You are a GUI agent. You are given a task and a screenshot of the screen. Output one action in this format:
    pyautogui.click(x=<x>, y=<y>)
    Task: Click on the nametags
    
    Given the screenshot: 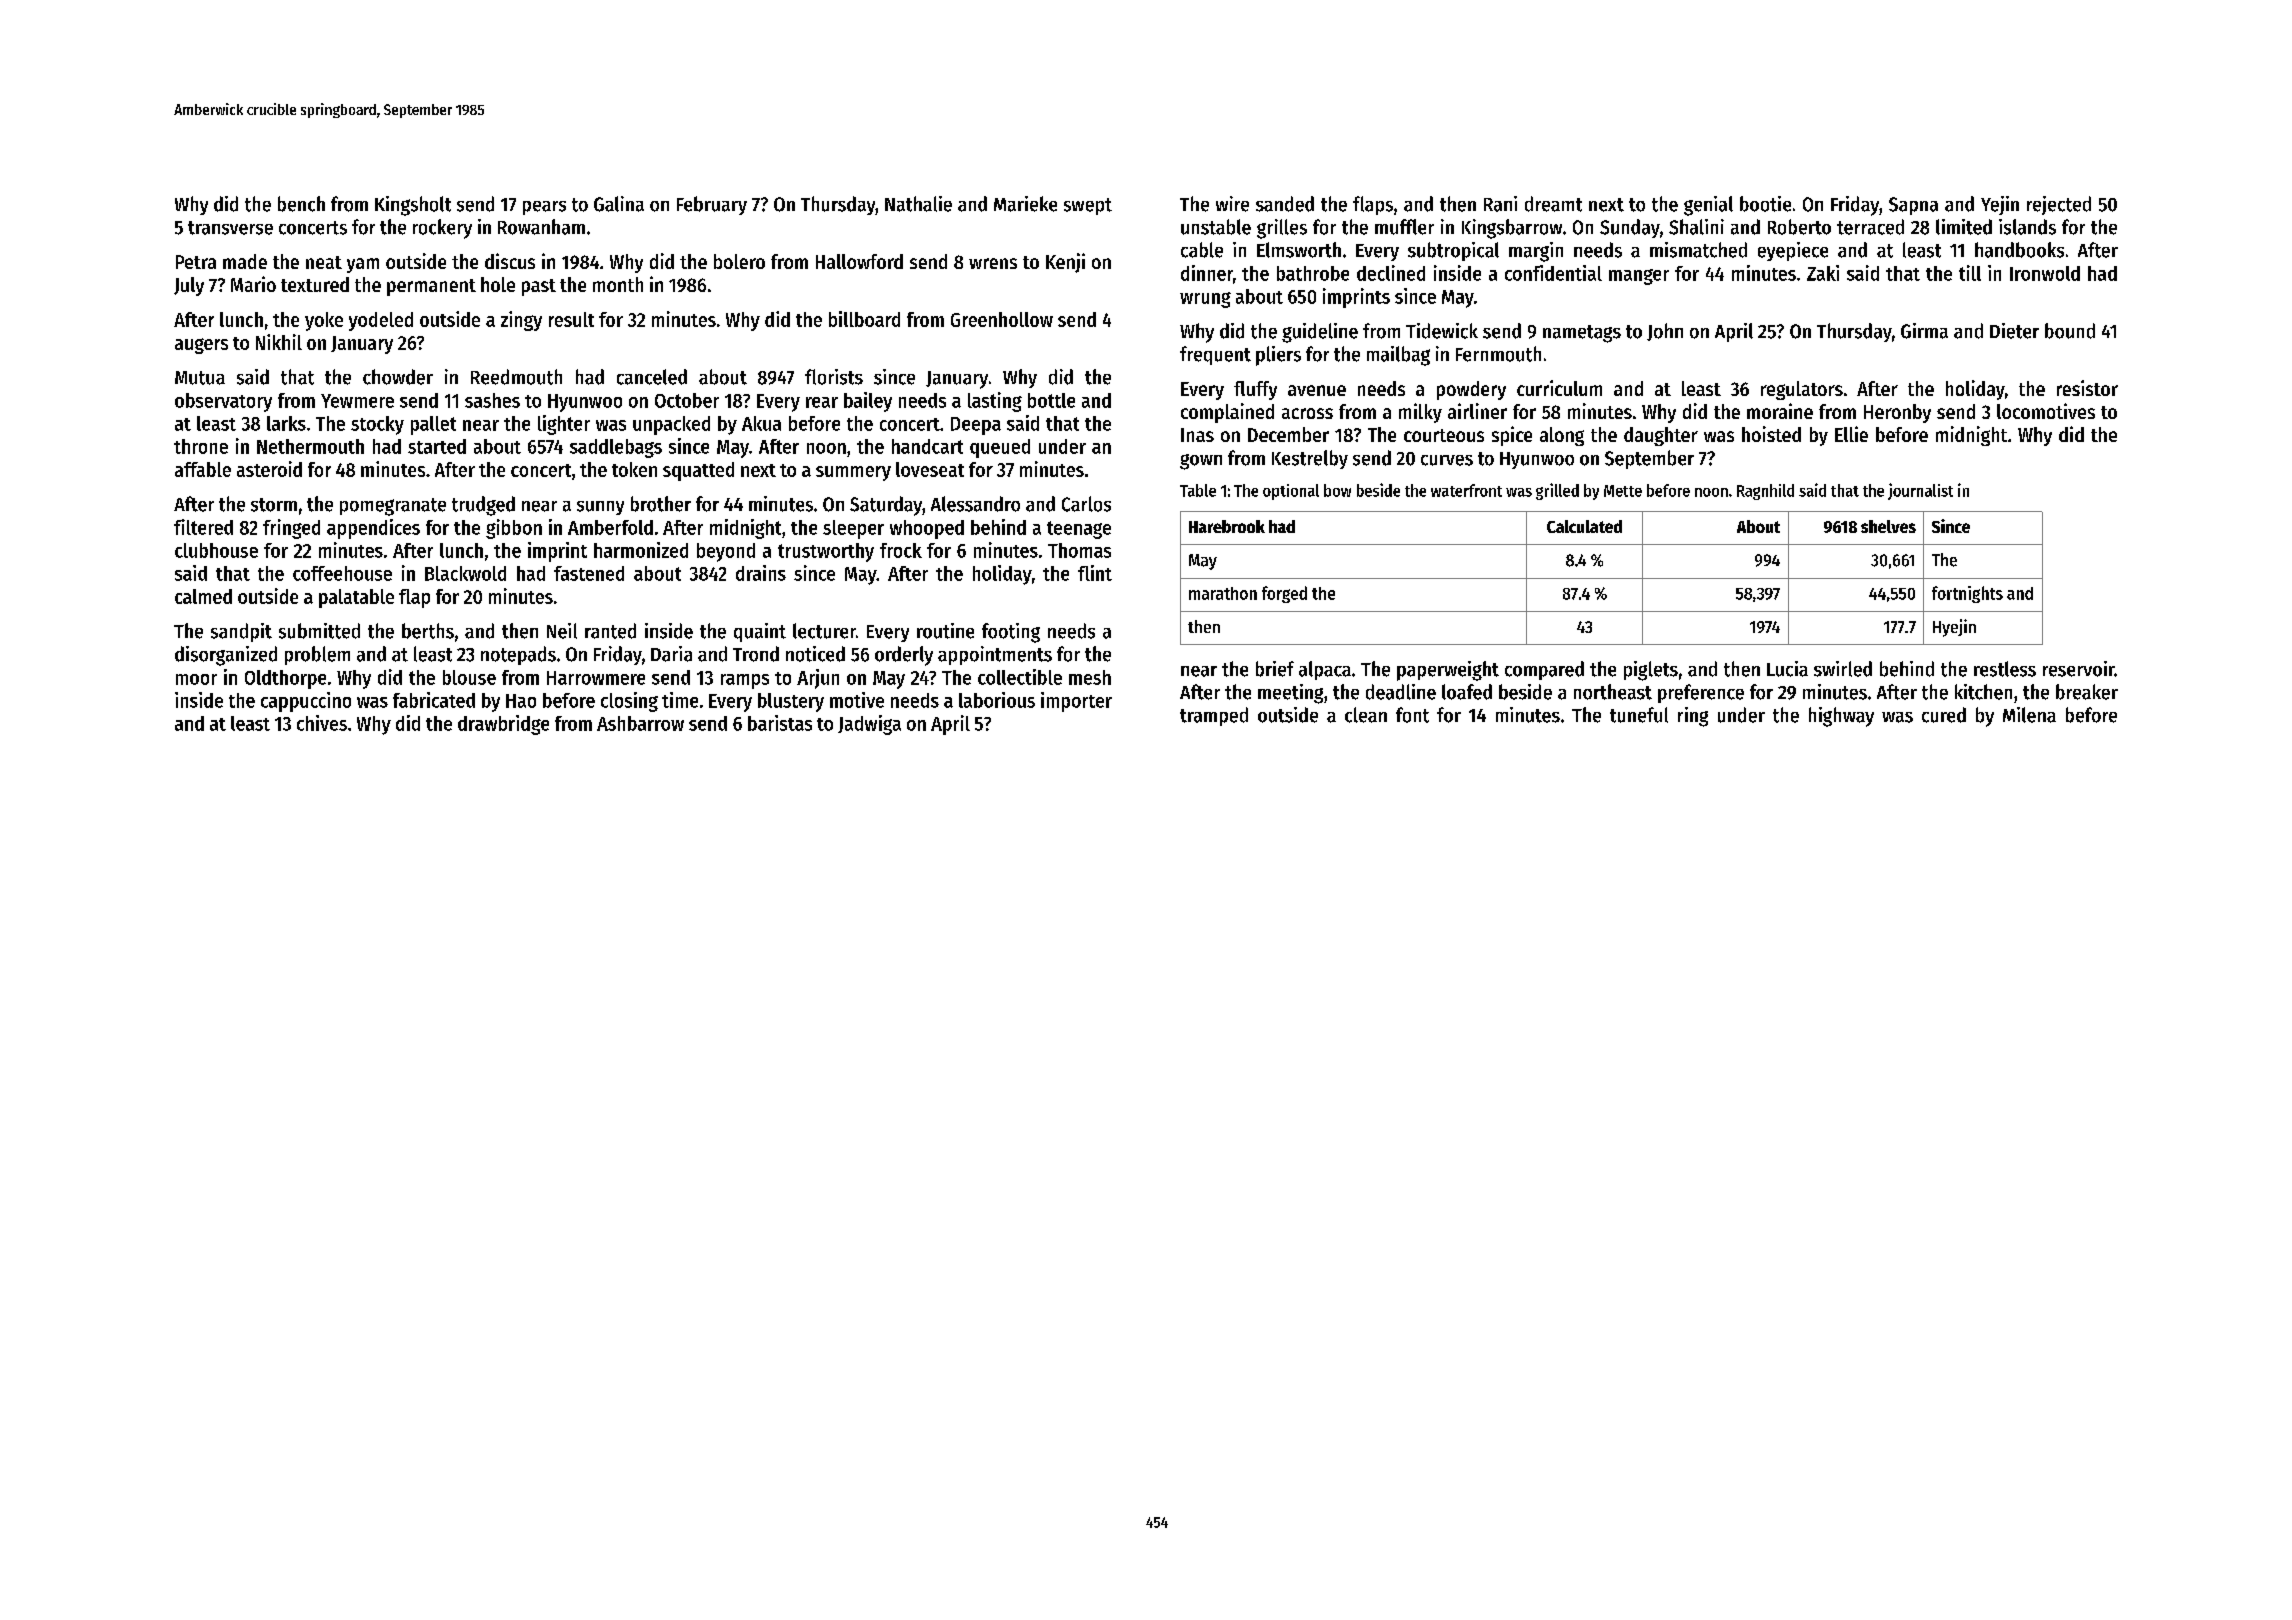 What is the action you would take?
    pyautogui.click(x=1582, y=334)
